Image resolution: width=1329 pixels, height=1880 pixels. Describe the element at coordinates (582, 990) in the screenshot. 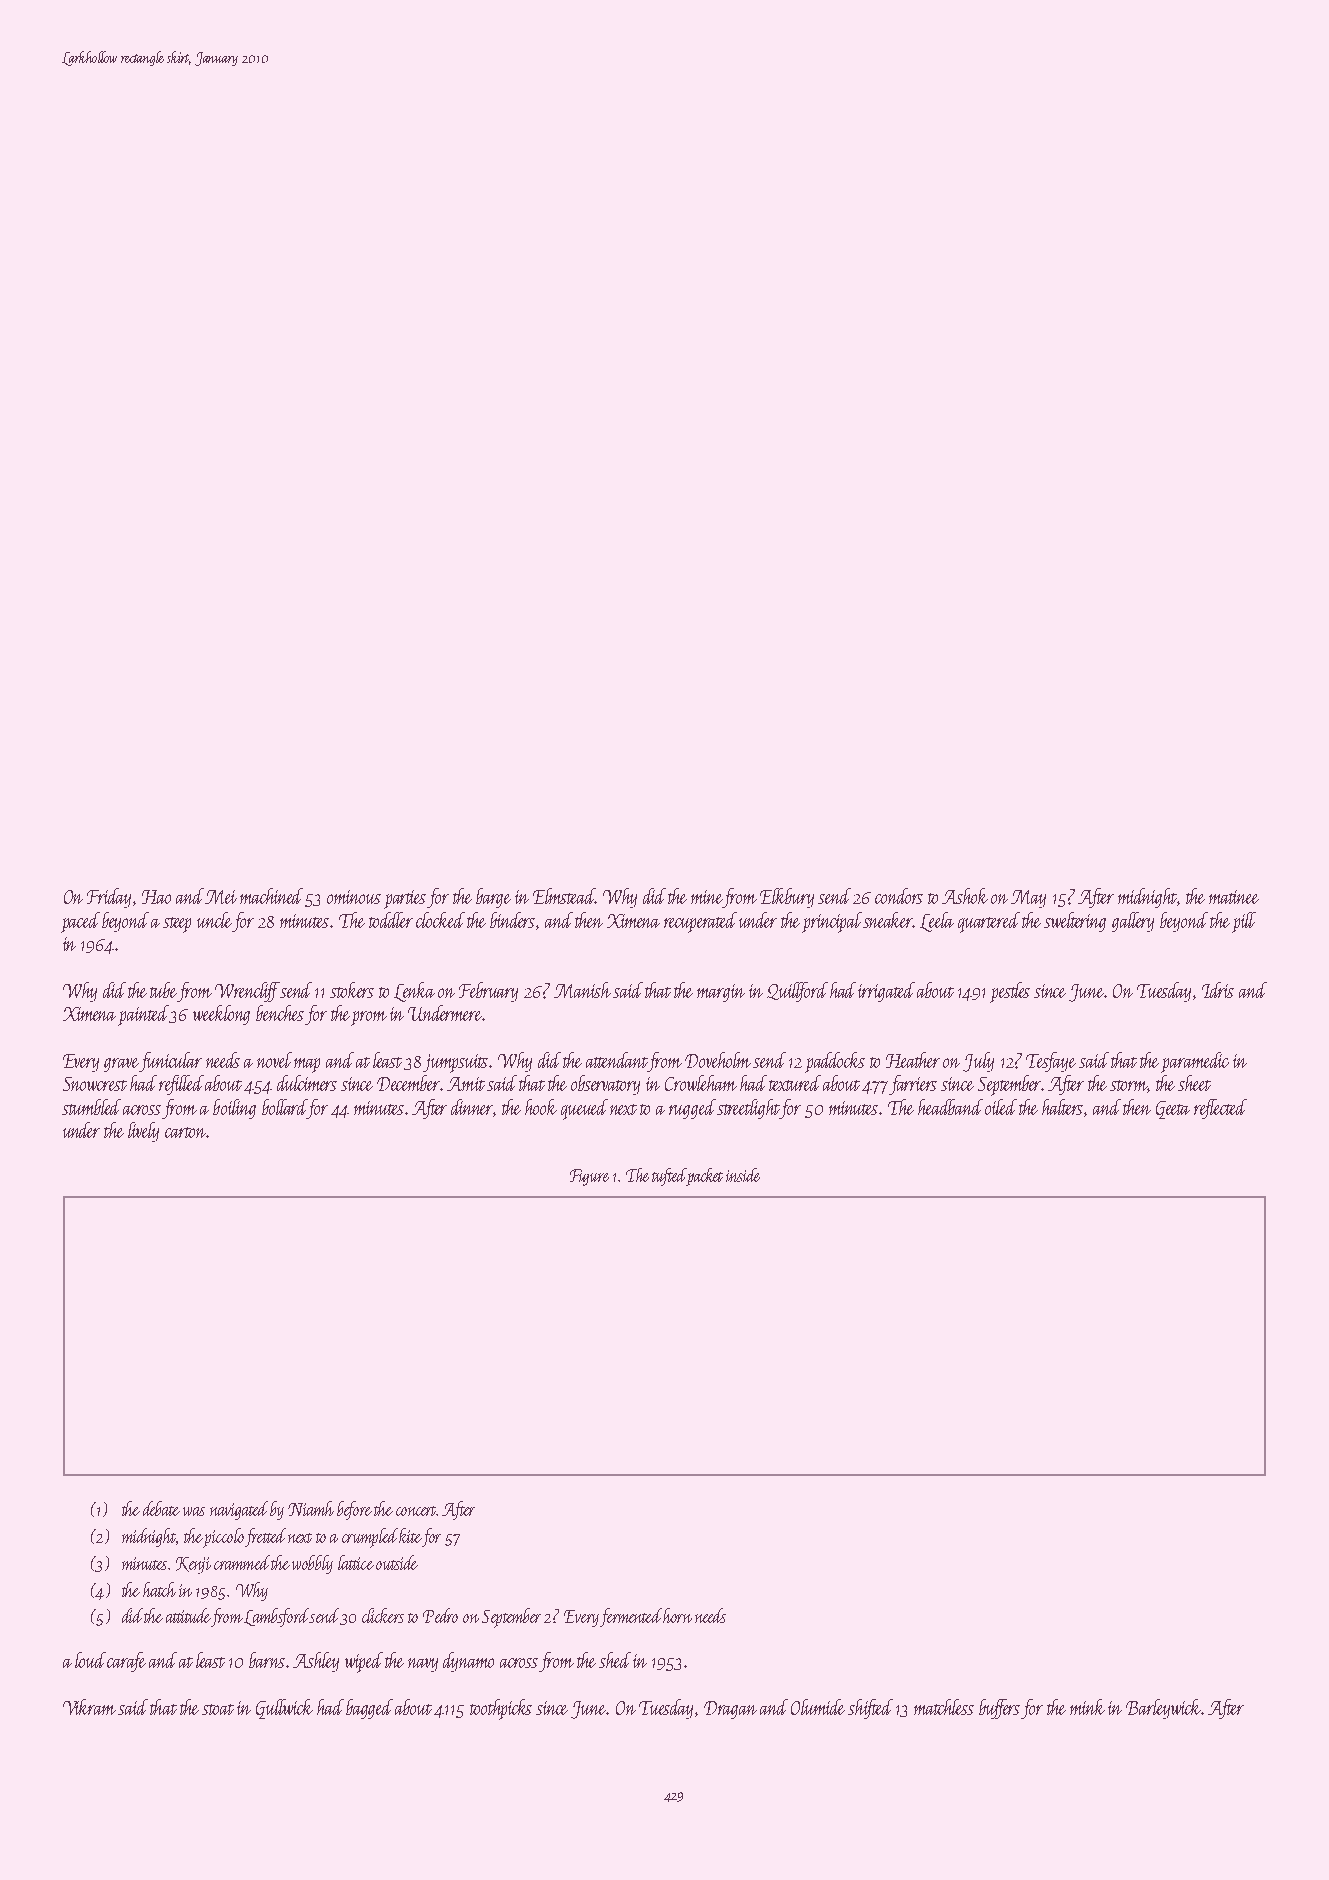

I see `Manish` at that location.
